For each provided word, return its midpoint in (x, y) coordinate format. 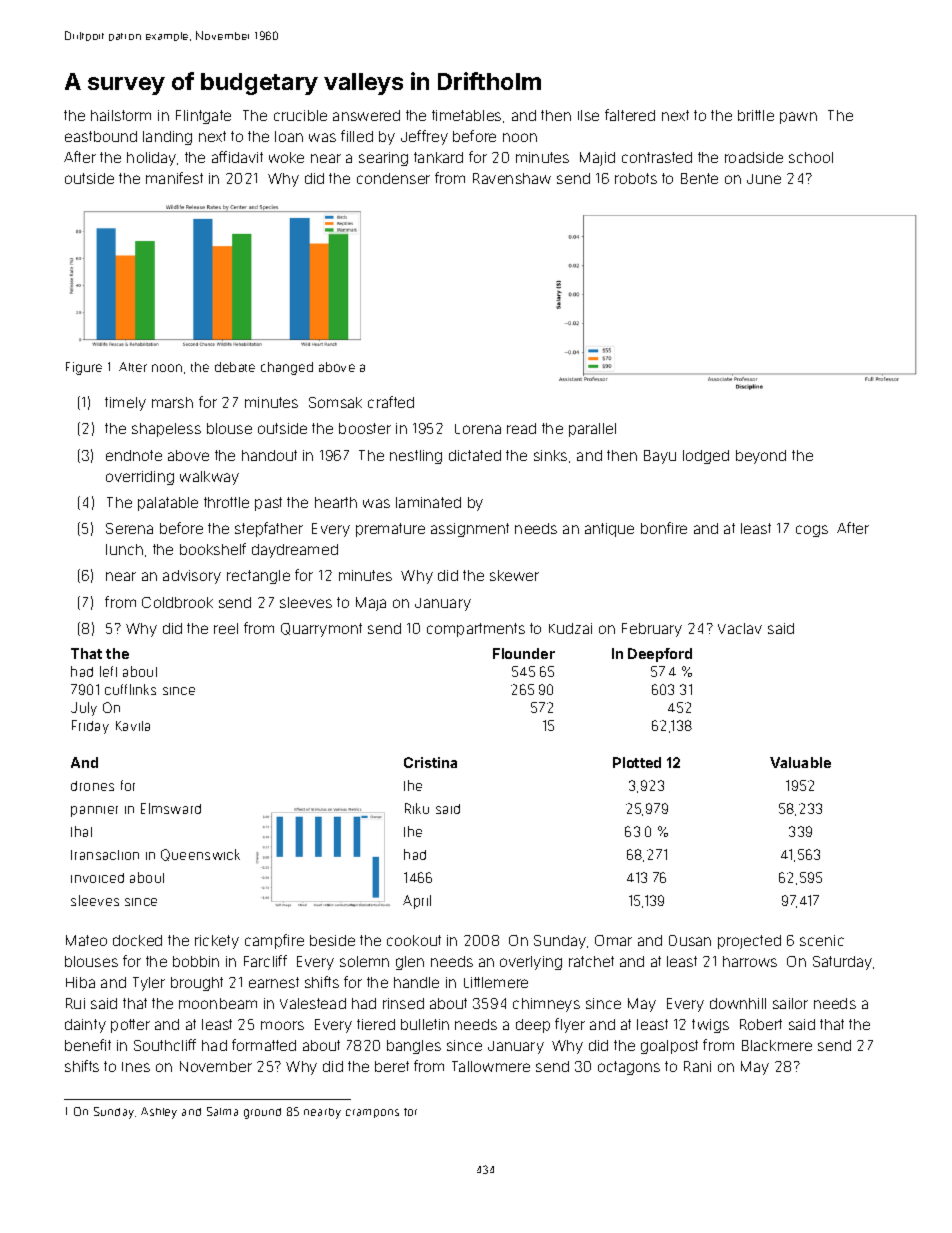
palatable (168, 504)
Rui (75, 1003)
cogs (812, 531)
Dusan (690, 940)
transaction (105, 855)
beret (392, 1066)
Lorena (478, 429)
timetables (466, 115)
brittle (756, 115)
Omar (613, 940)
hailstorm (121, 115)
